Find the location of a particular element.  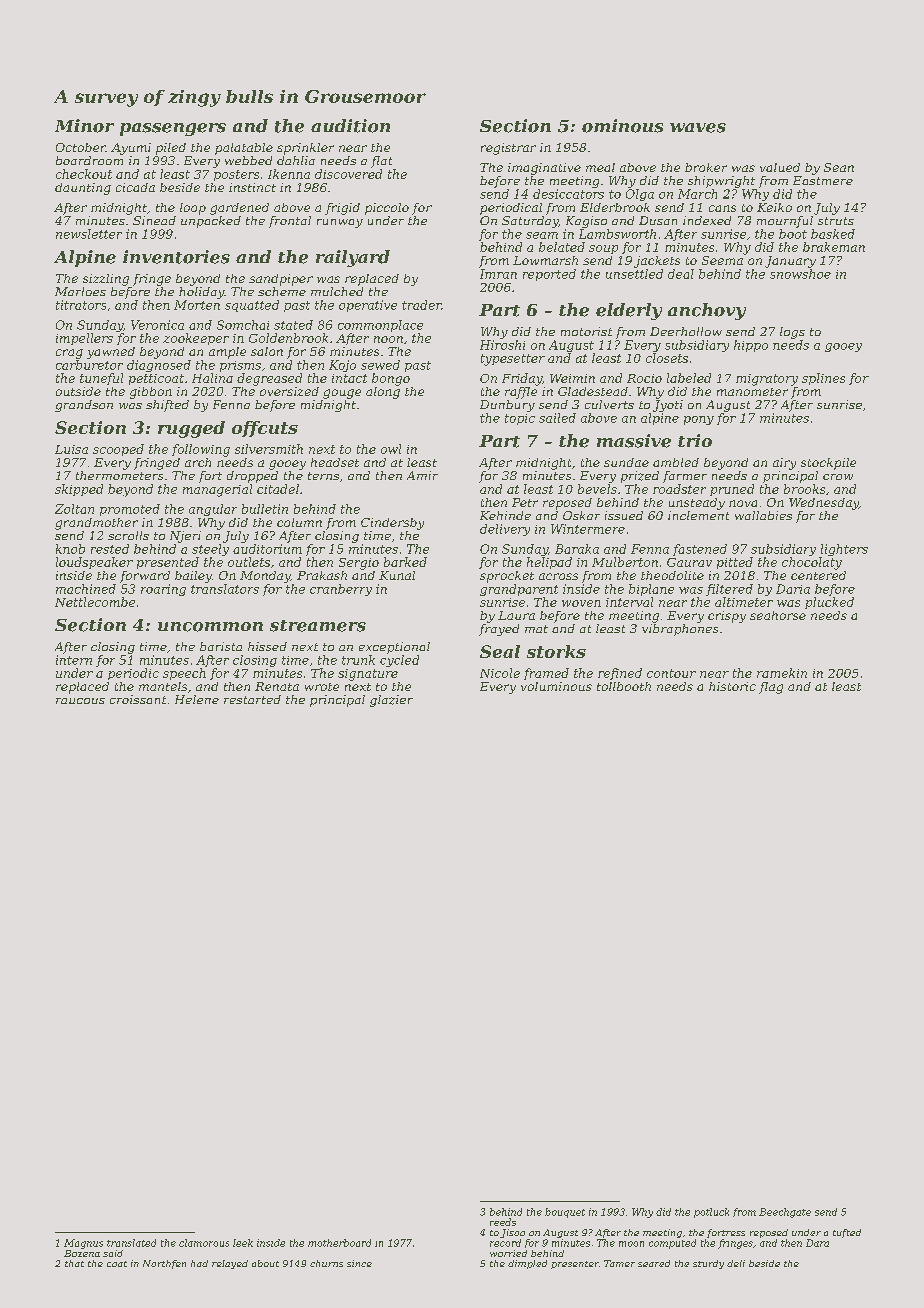

contour is located at coordinates (671, 673).
